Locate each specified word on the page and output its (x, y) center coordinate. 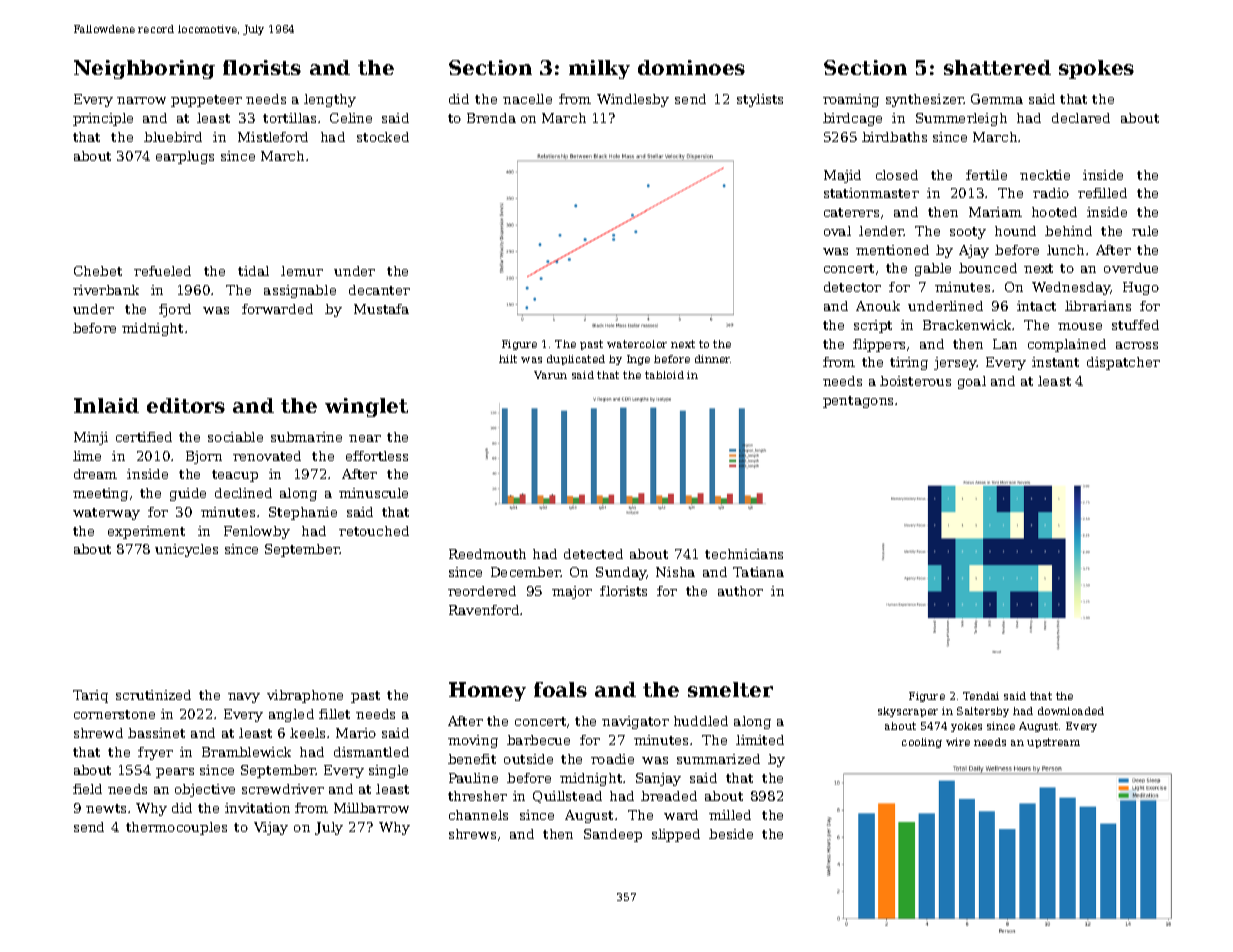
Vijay (271, 828)
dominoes (691, 67)
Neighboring (144, 69)
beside (731, 834)
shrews (472, 834)
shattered (997, 67)
